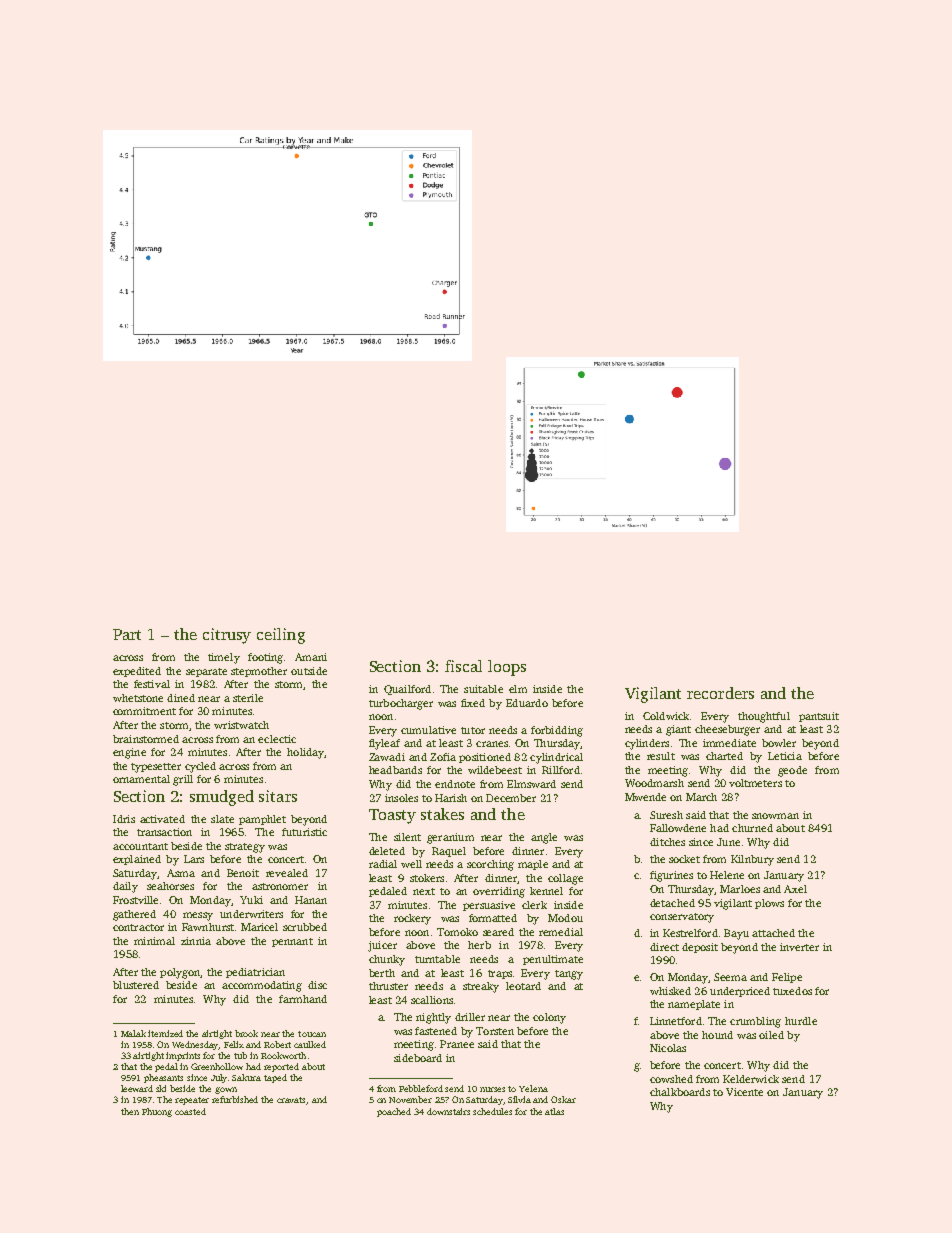 The width and height of the document is (952, 1233). Describe the element at coordinates (227, 636) in the document. I see `citrusy` at that location.
